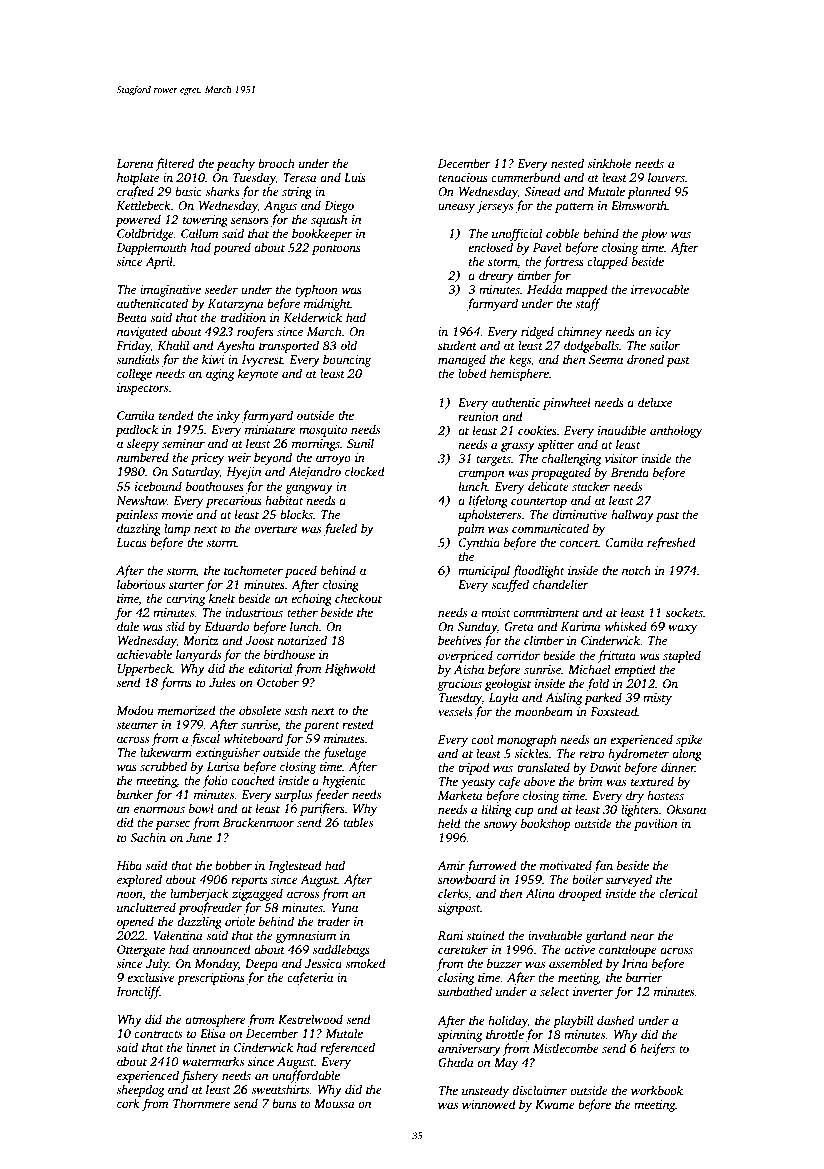 The width and height of the image is (824, 1169). I want to click on sleepy, so click(143, 444).
